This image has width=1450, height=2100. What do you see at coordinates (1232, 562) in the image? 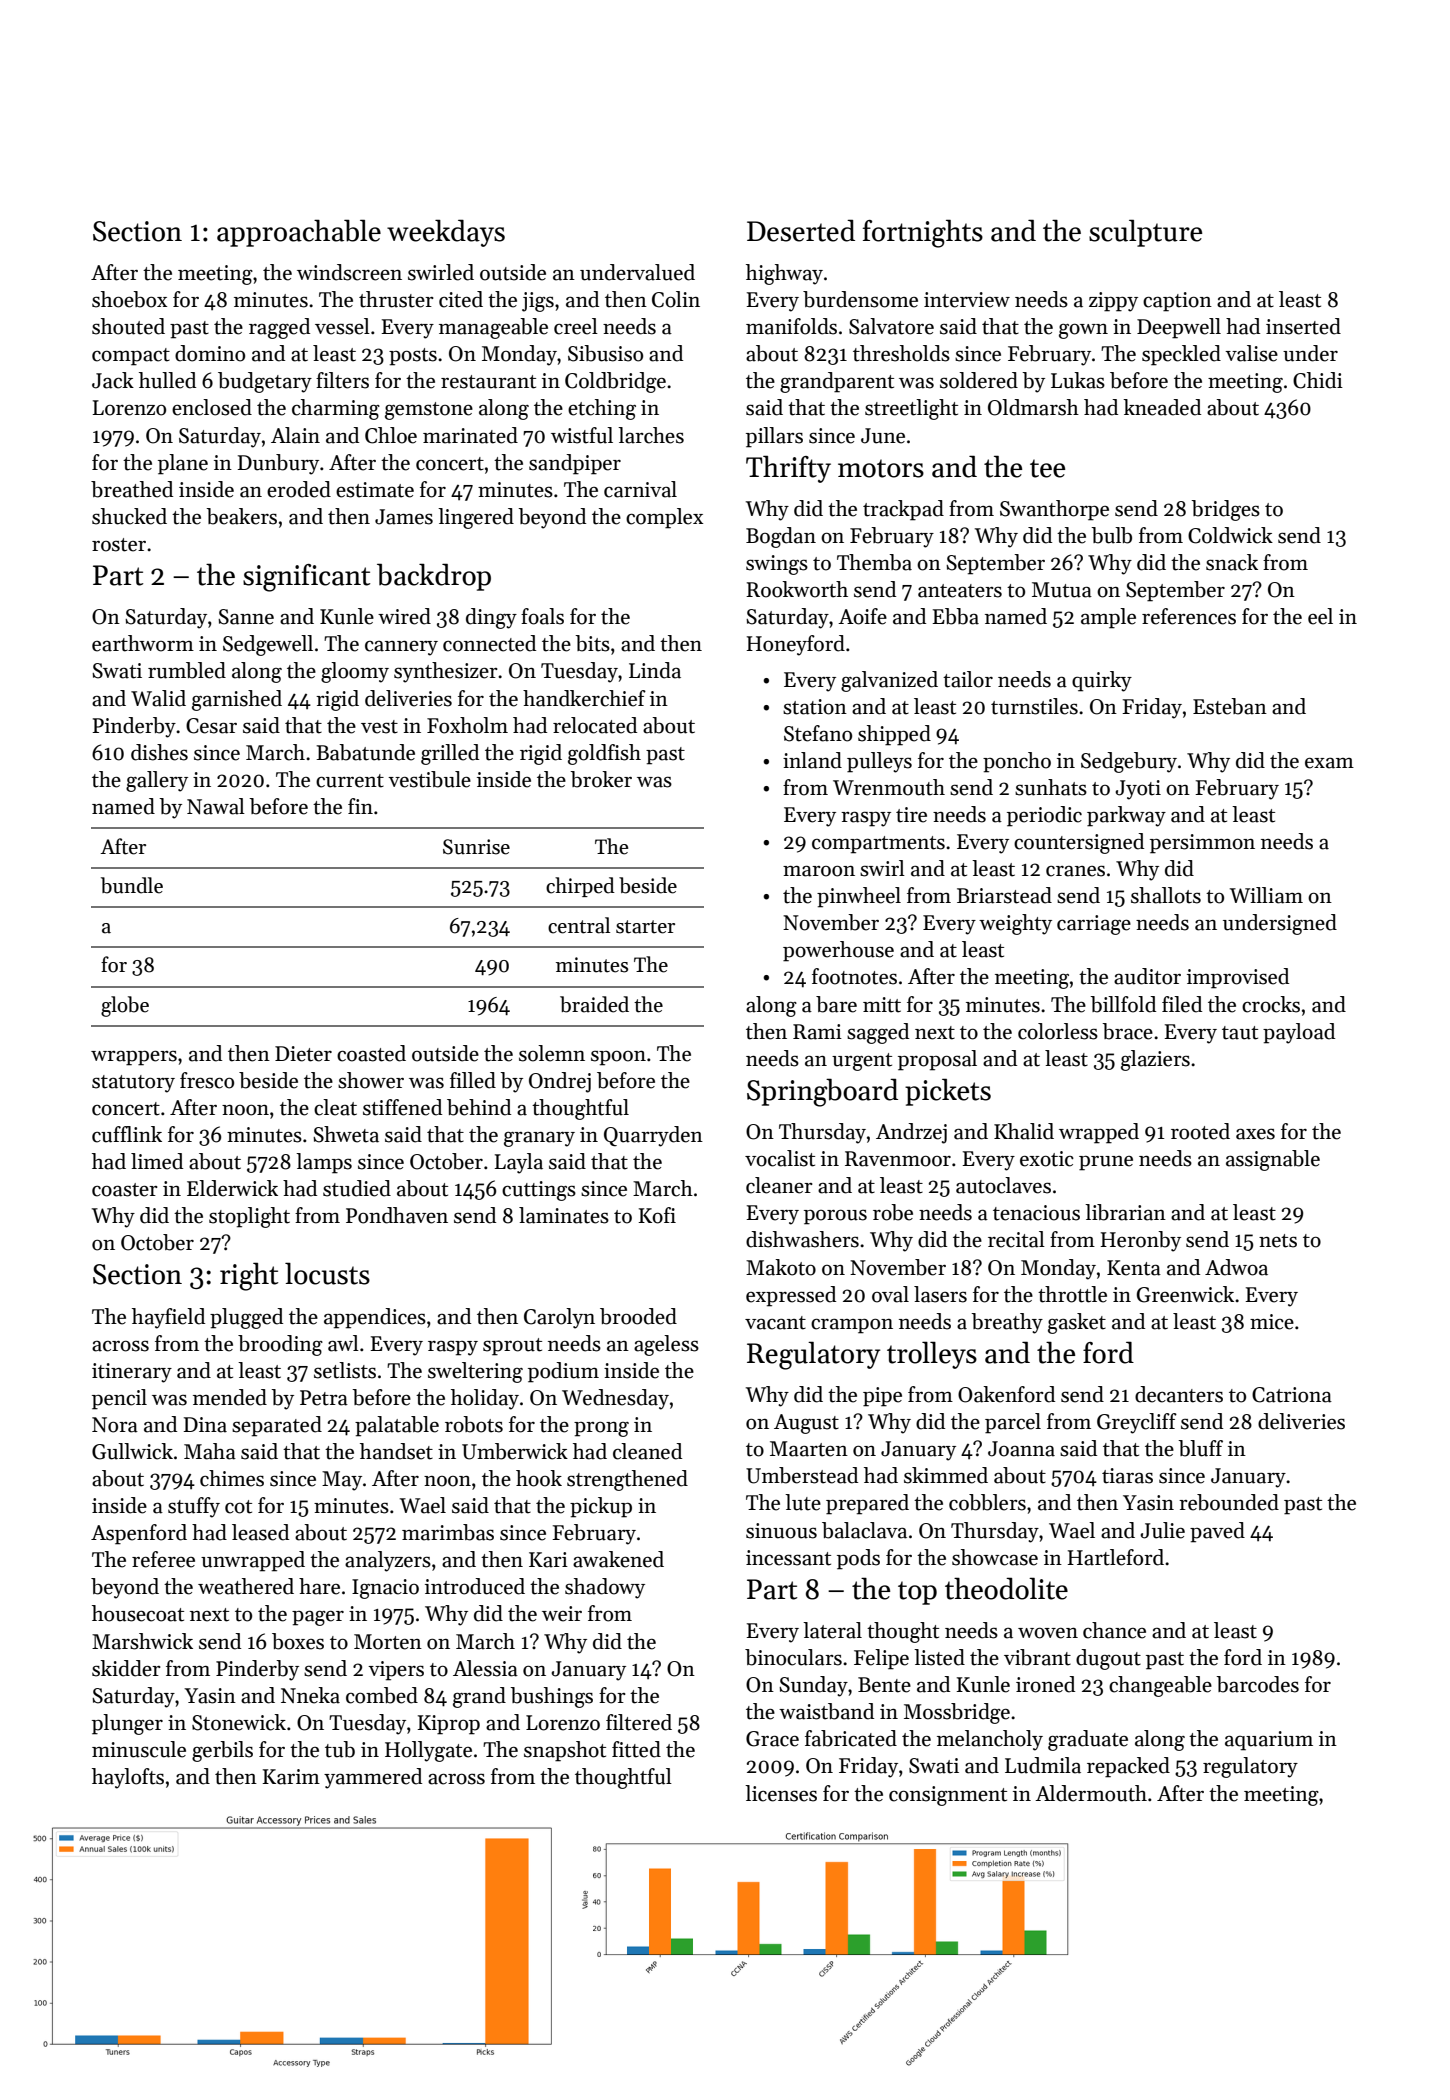
I see `snack` at bounding box center [1232, 562].
